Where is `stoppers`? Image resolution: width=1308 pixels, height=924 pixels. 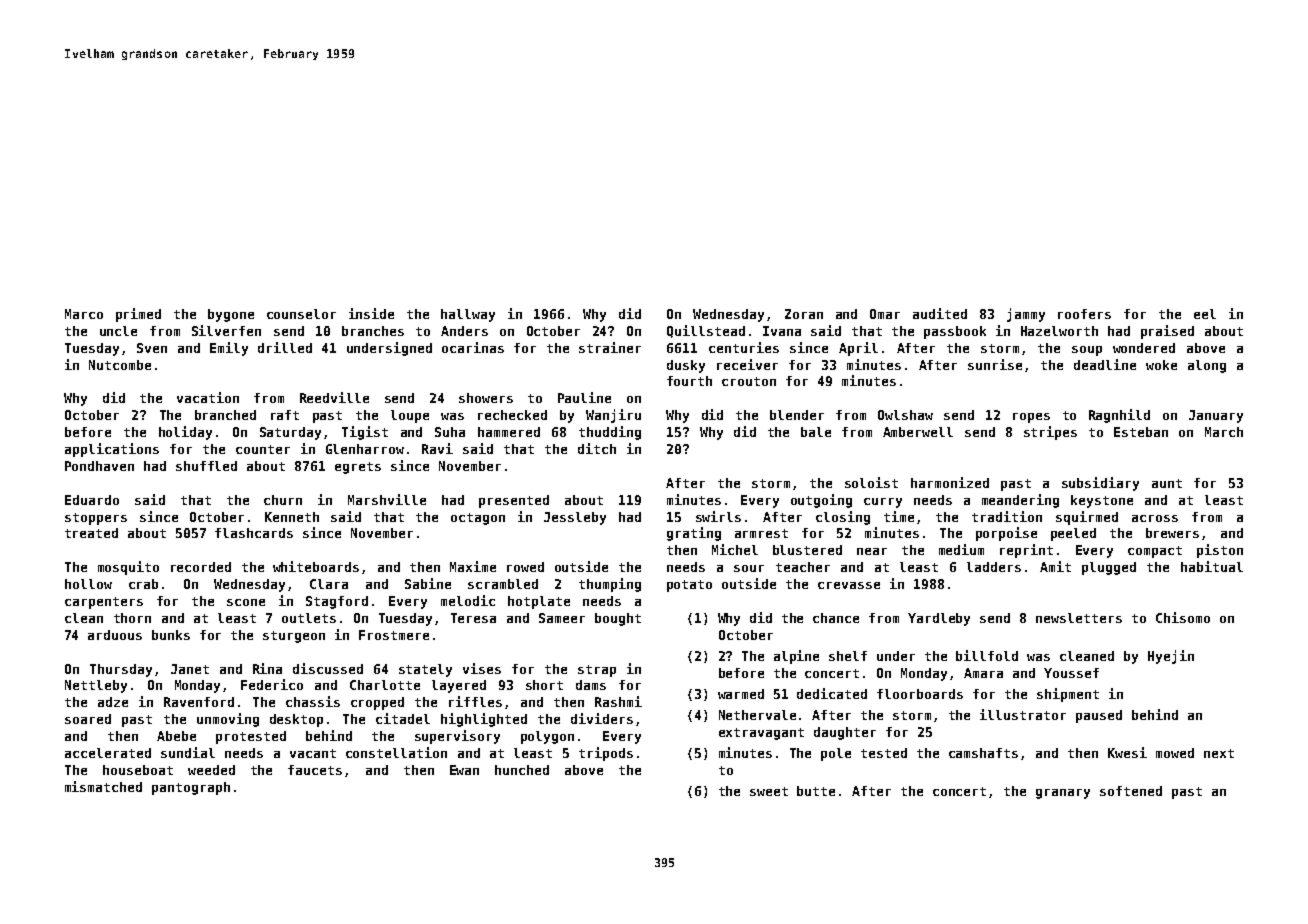 stoppers is located at coordinates (96, 519).
